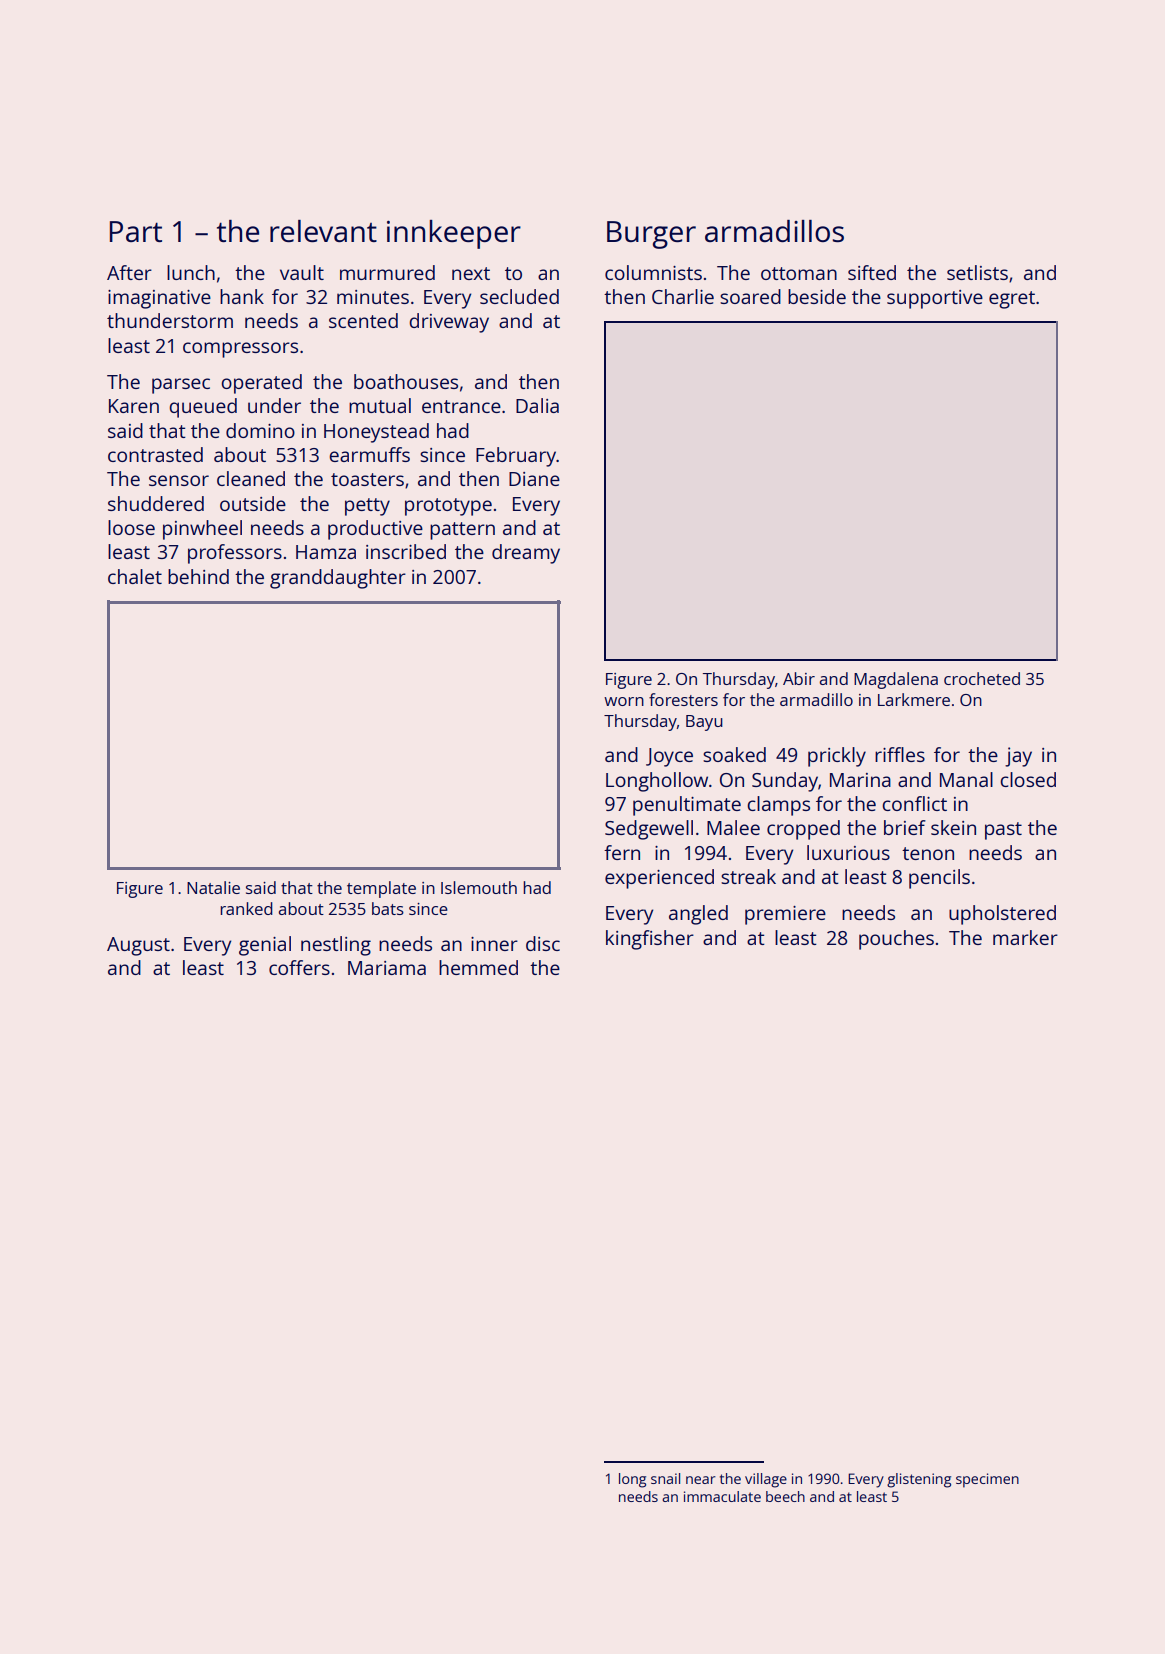  What do you see at coordinates (665, 1478) in the page?
I see `snail` at bounding box center [665, 1478].
